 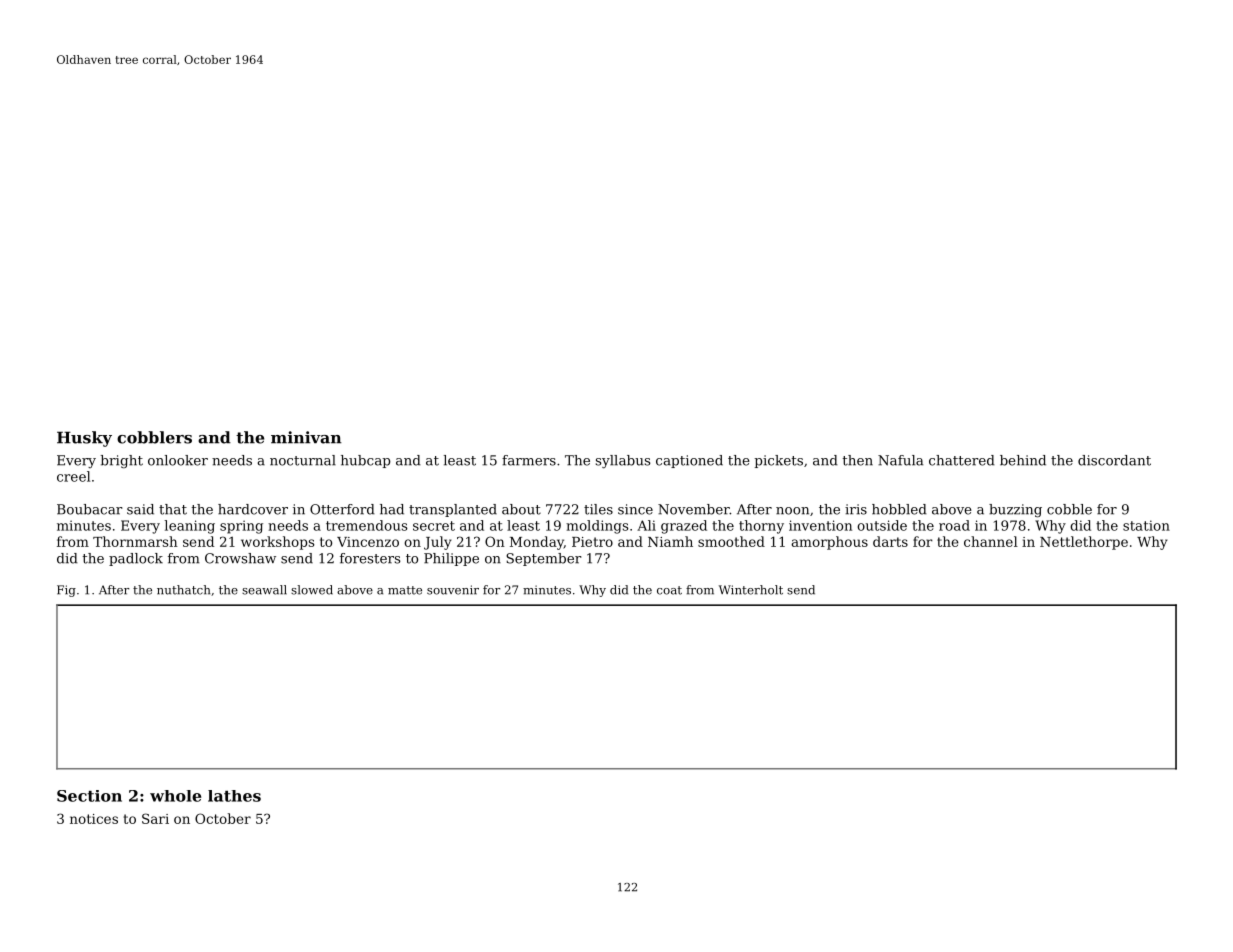 What do you see at coordinates (751, 590) in the page?
I see `Winterholt` at bounding box center [751, 590].
